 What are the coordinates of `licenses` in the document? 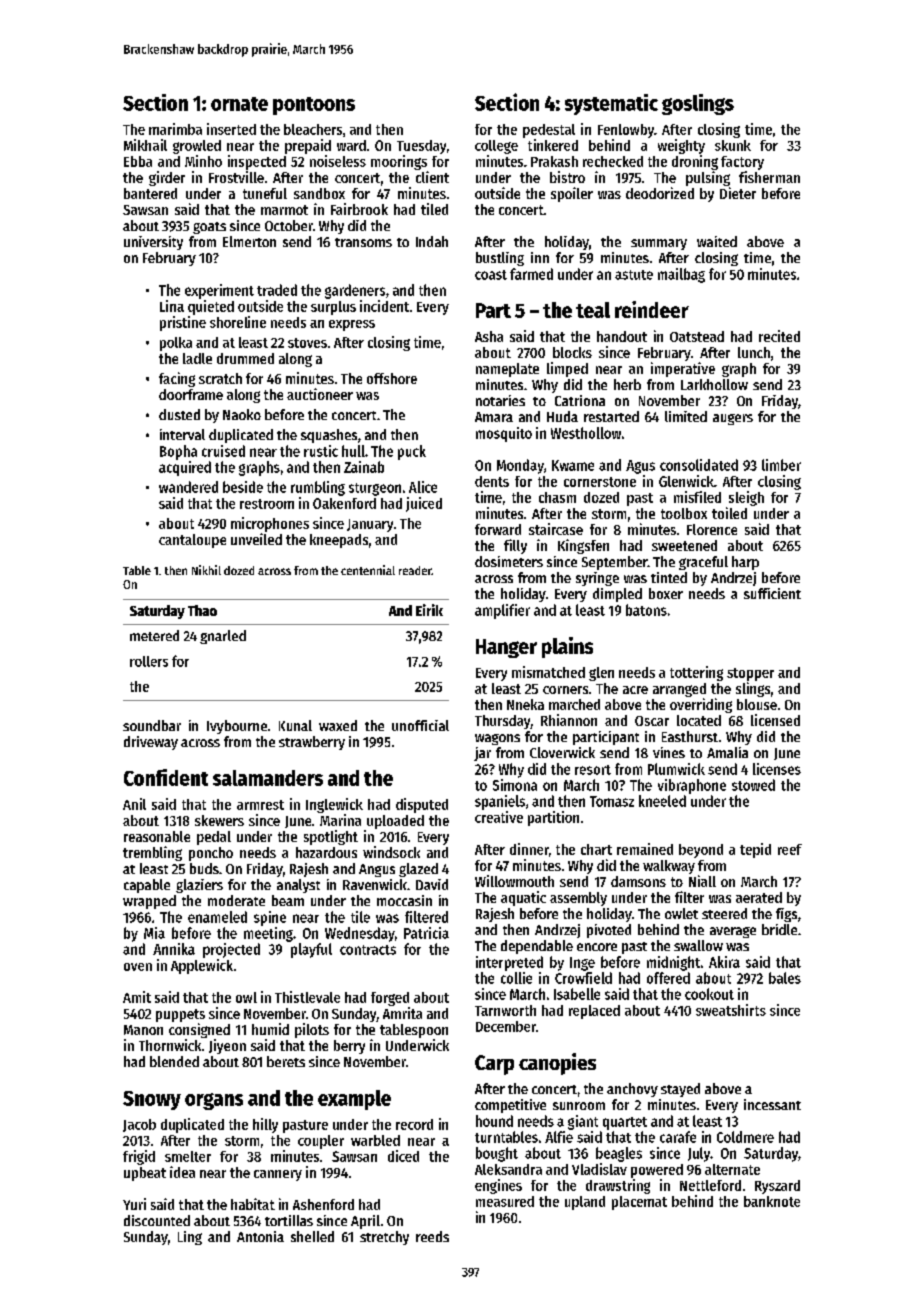 It's located at (777, 769).
